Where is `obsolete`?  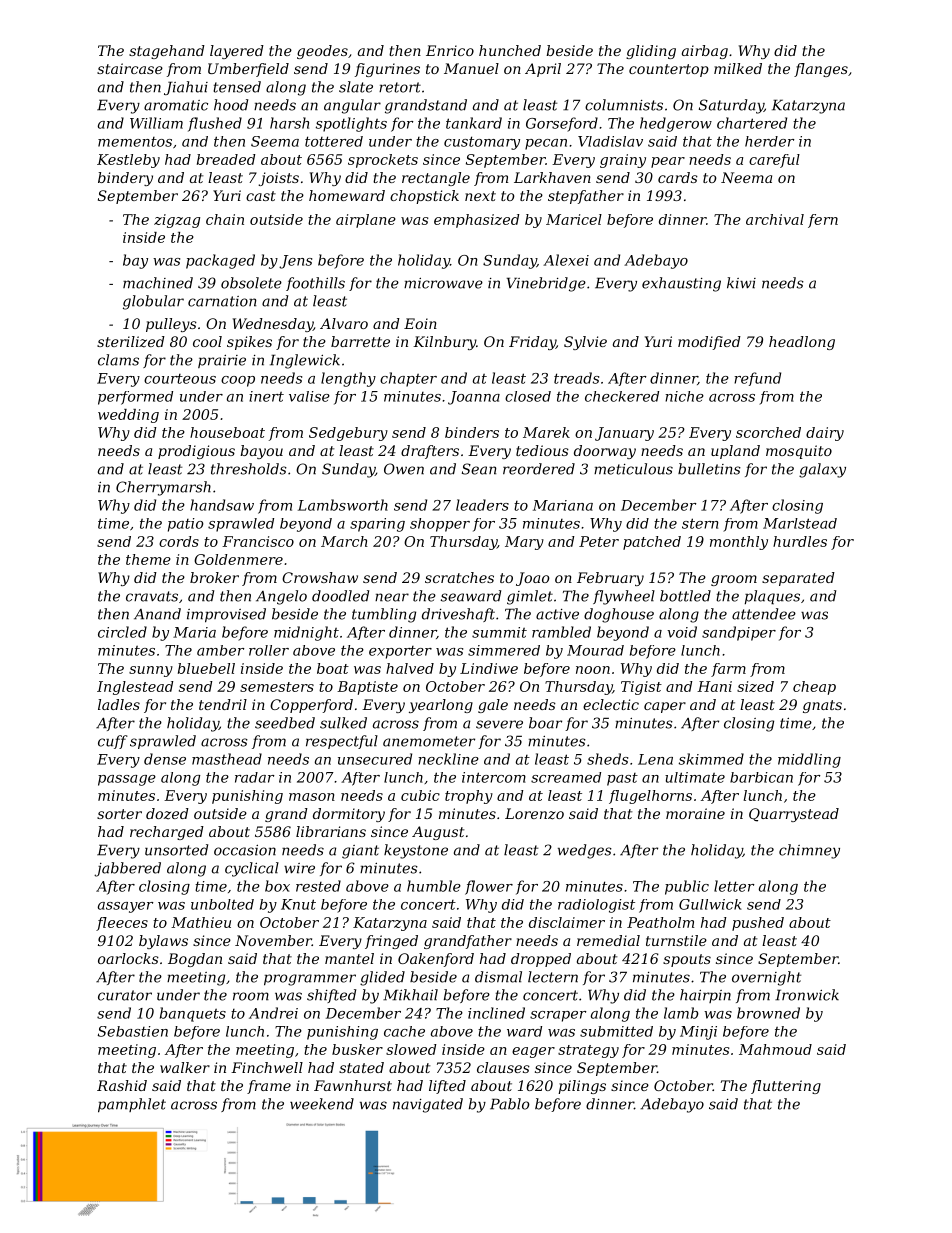 obsolete is located at coordinates (251, 283).
